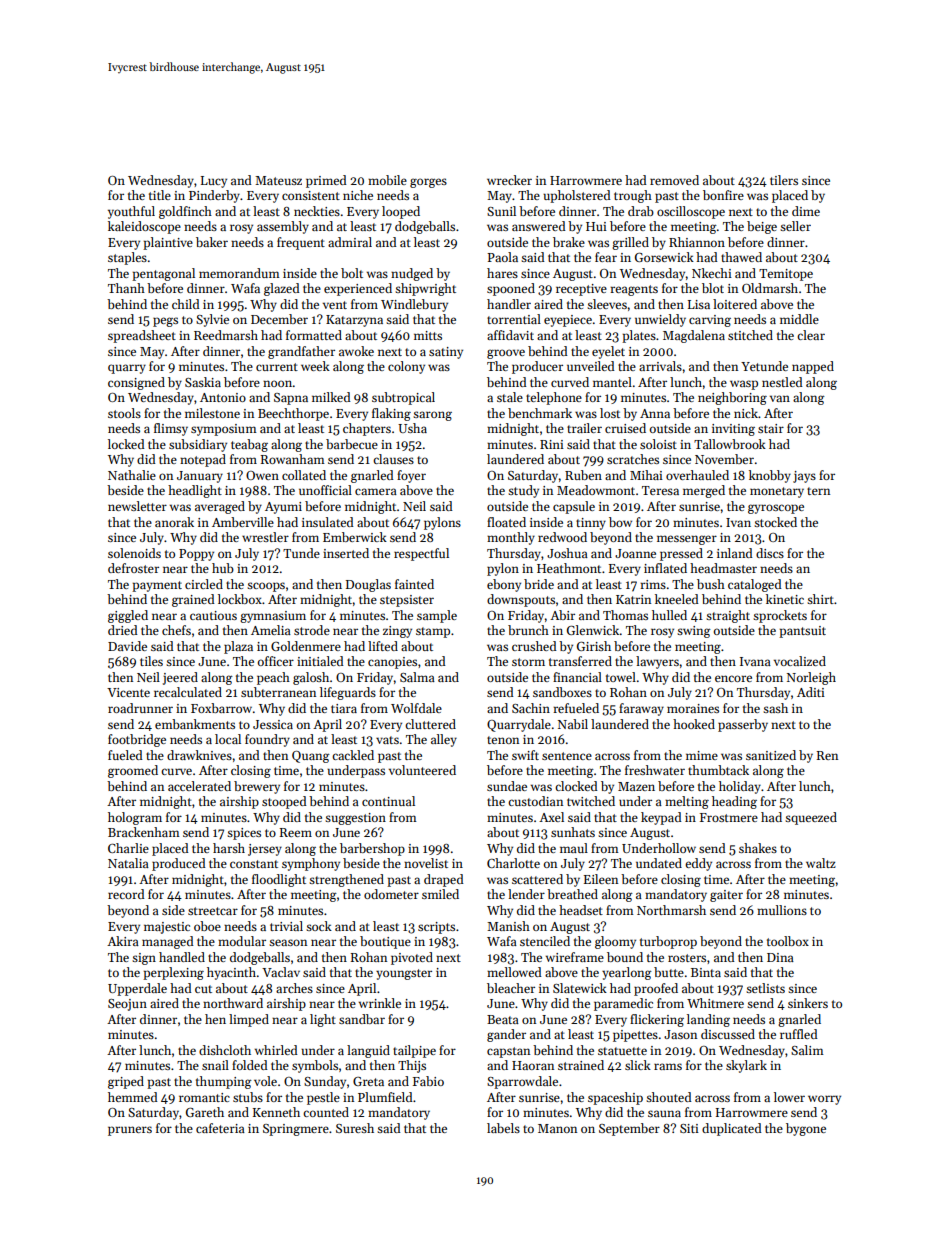  What do you see at coordinates (130, 1131) in the image?
I see `pruners` at bounding box center [130, 1131].
